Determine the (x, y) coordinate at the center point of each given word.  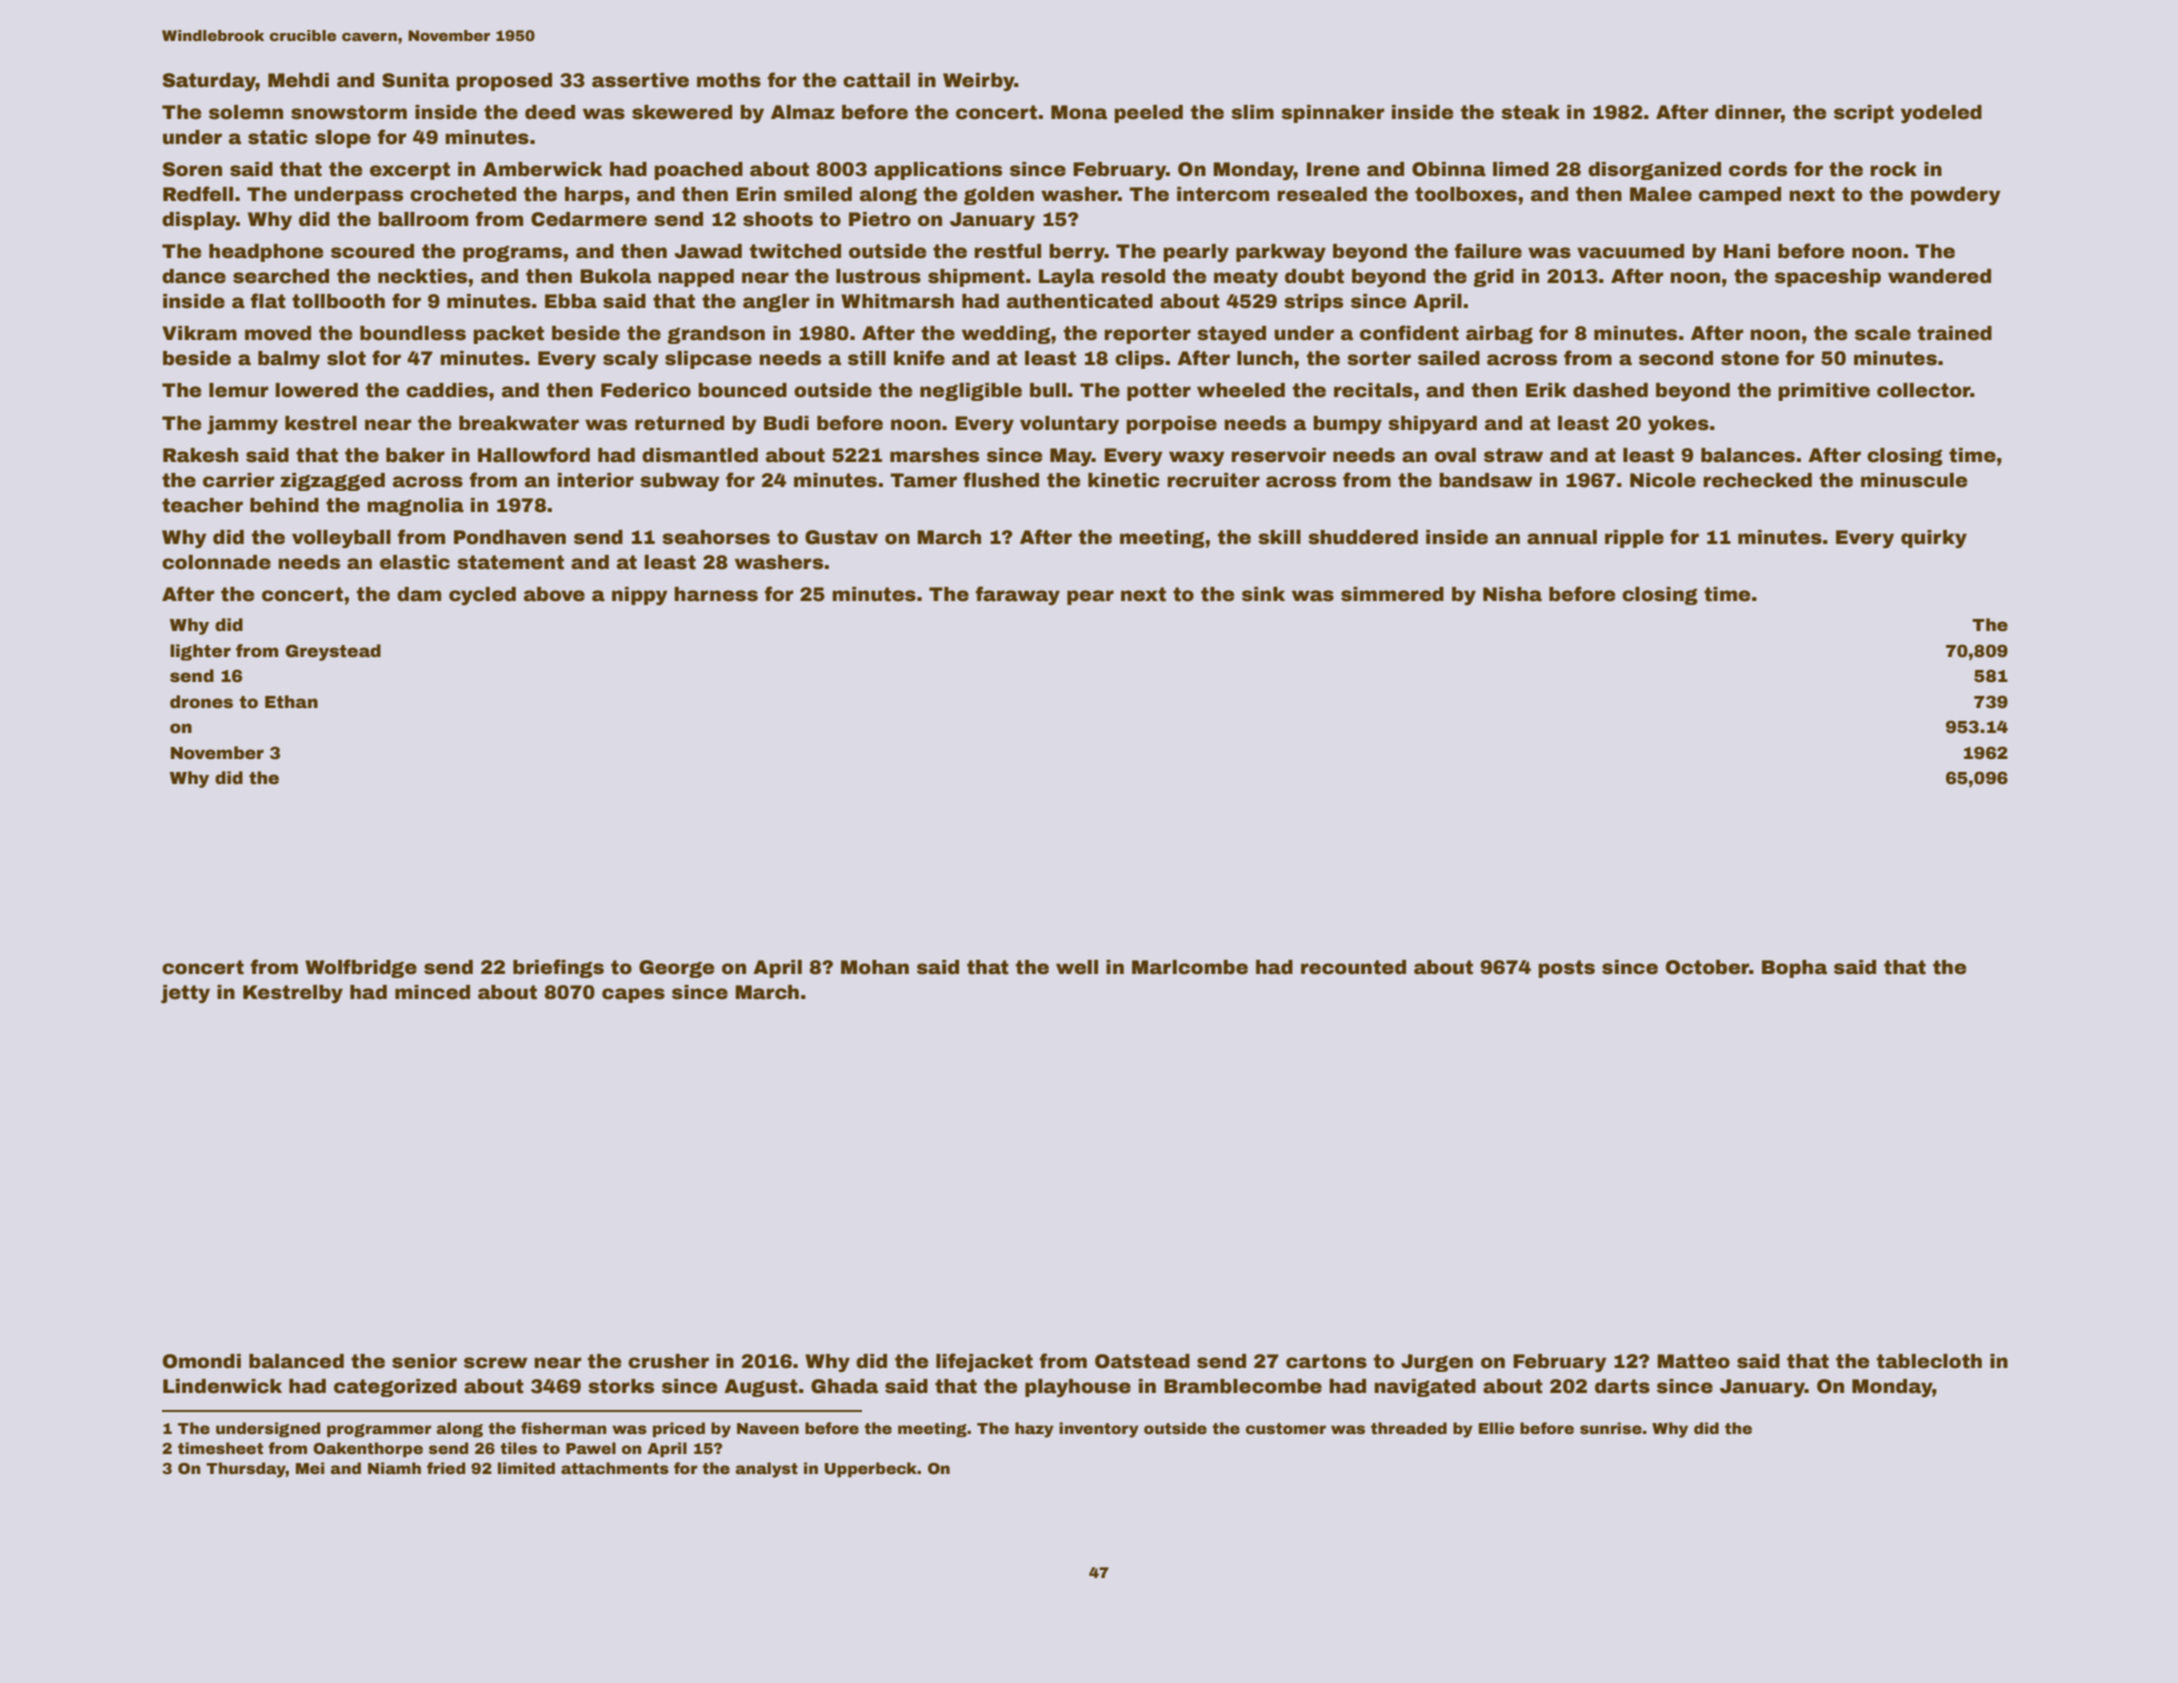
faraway (1017, 595)
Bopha (1794, 969)
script (1864, 114)
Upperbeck (870, 1469)
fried (446, 1468)
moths (729, 80)
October (1707, 967)
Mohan (875, 967)
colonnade (216, 562)
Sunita (415, 80)
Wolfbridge (361, 968)
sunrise (1611, 1428)
